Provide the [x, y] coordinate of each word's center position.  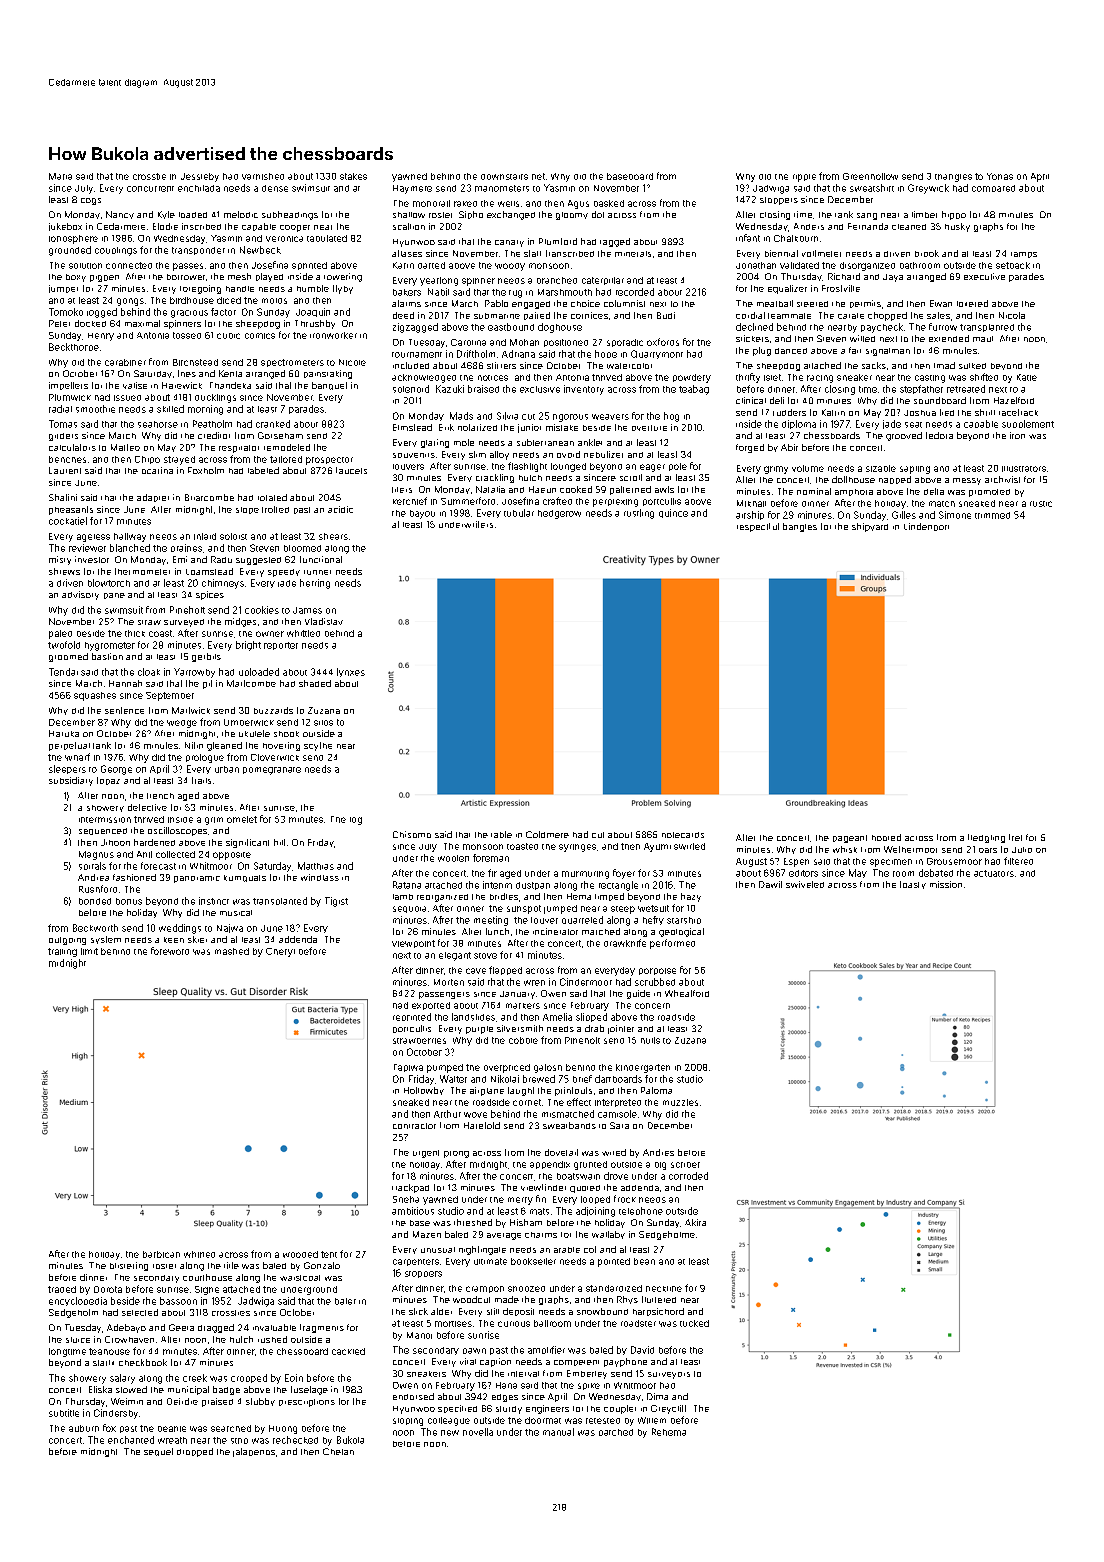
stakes [353, 176]
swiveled [805, 884]
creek [195, 1378]
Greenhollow [870, 176]
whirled [199, 1254]
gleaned [224, 746]
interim [497, 885]
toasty [913, 885]
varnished [263, 176]
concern [652, 1006]
